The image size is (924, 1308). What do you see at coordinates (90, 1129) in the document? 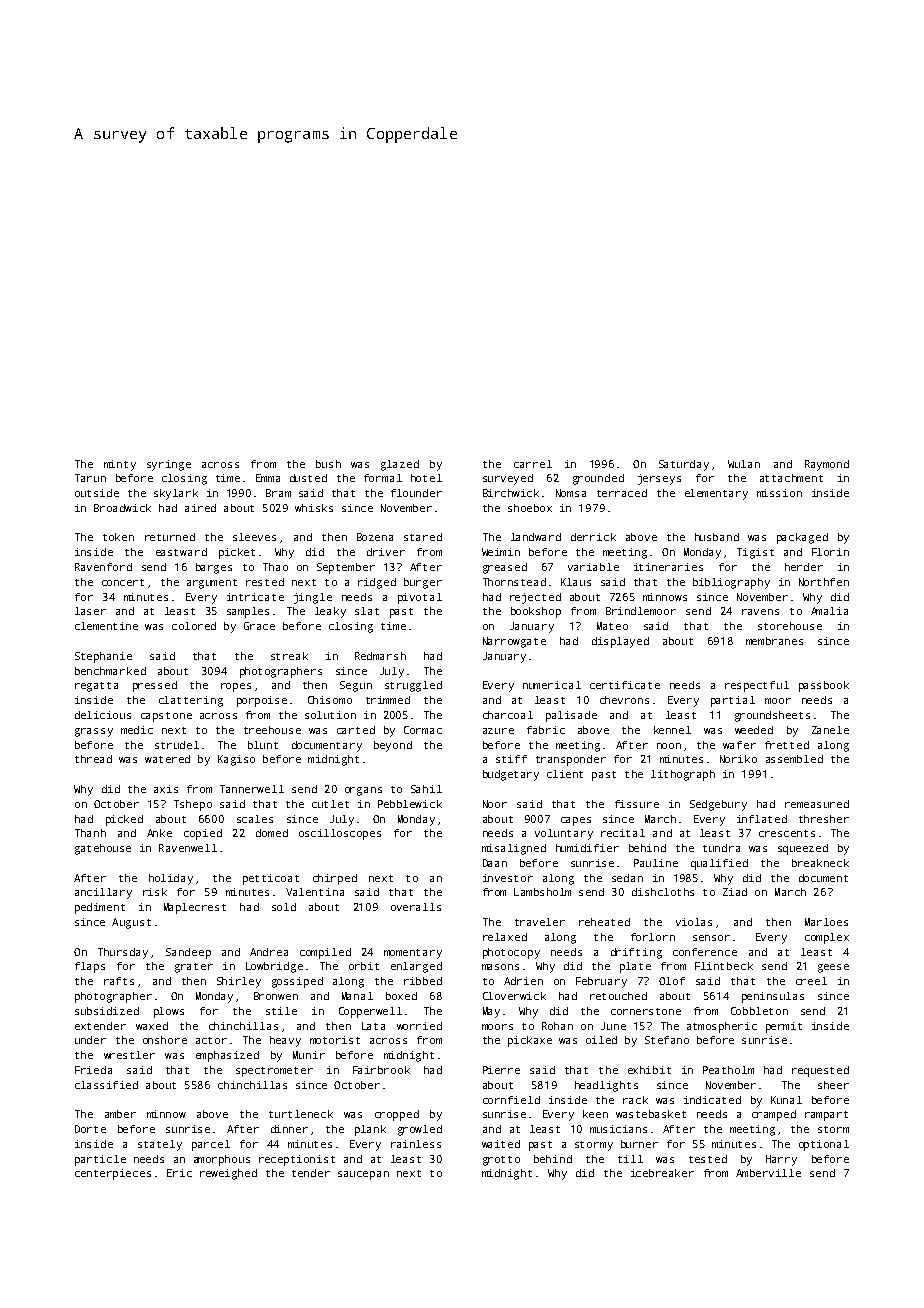
I see `Dorte` at bounding box center [90, 1129].
